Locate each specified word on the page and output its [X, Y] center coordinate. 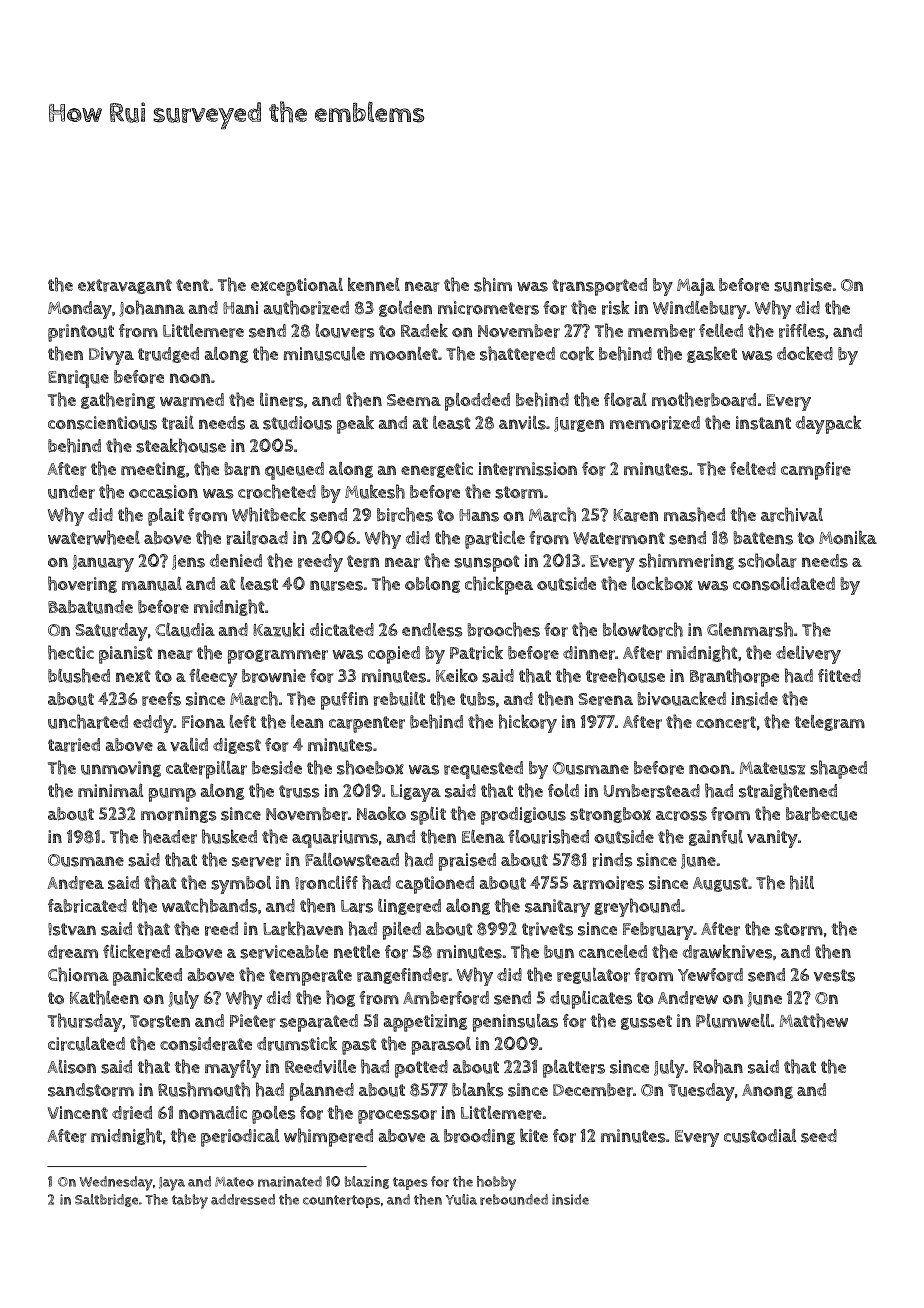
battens [763, 538]
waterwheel [94, 537]
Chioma [78, 974]
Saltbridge [106, 1200]
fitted [839, 675]
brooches [503, 629]
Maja [696, 287]
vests [834, 975]
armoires [608, 883]
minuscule [324, 354]
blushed [79, 675]
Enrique [78, 379]
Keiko [457, 675]
